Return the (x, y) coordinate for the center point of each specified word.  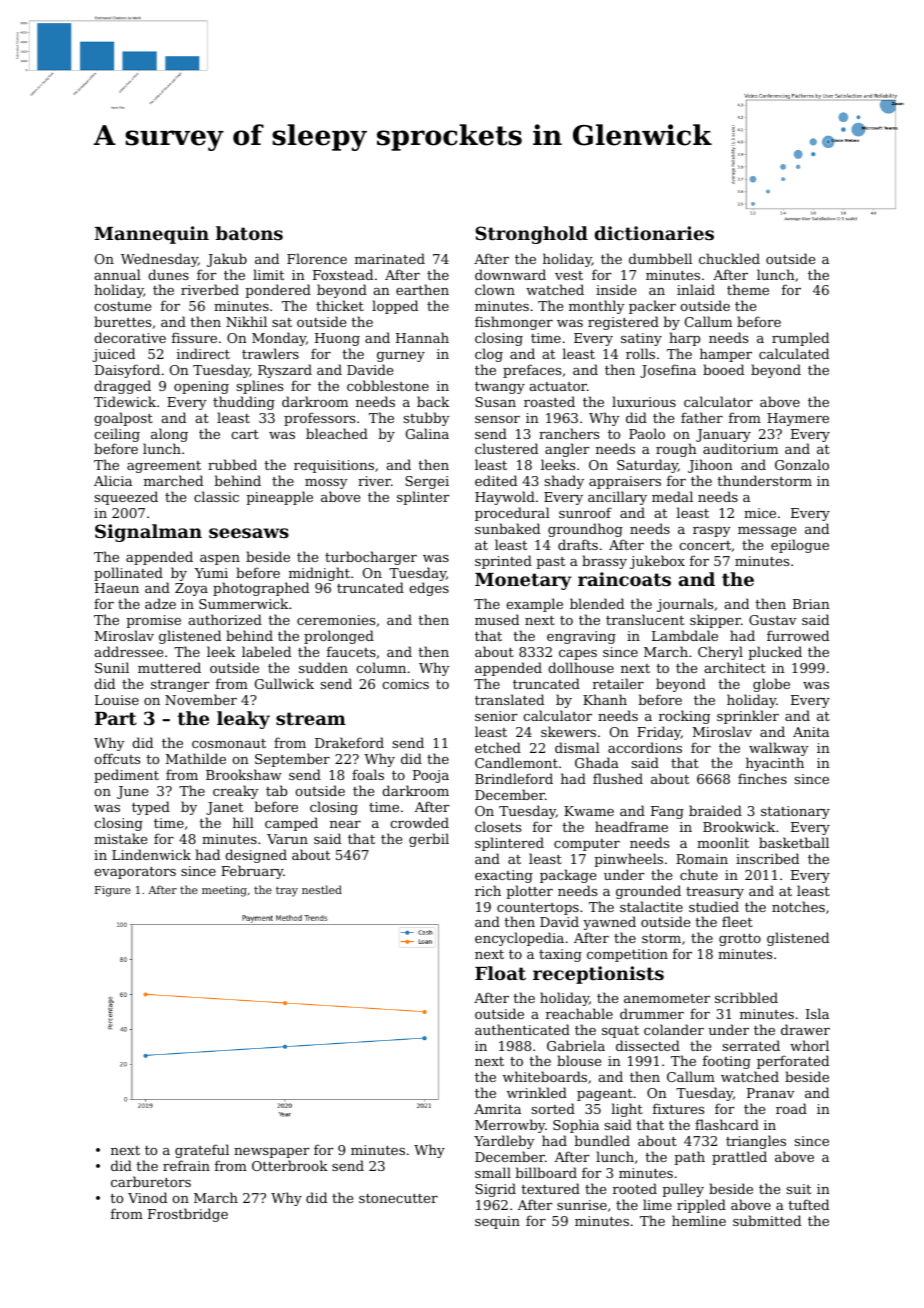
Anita (811, 732)
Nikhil (246, 321)
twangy (500, 388)
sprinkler (748, 717)
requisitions (334, 466)
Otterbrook (290, 1165)
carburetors (151, 1181)
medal (672, 496)
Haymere (798, 419)
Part (116, 718)
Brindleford (514, 778)
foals (368, 774)
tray (287, 891)
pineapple (279, 498)
